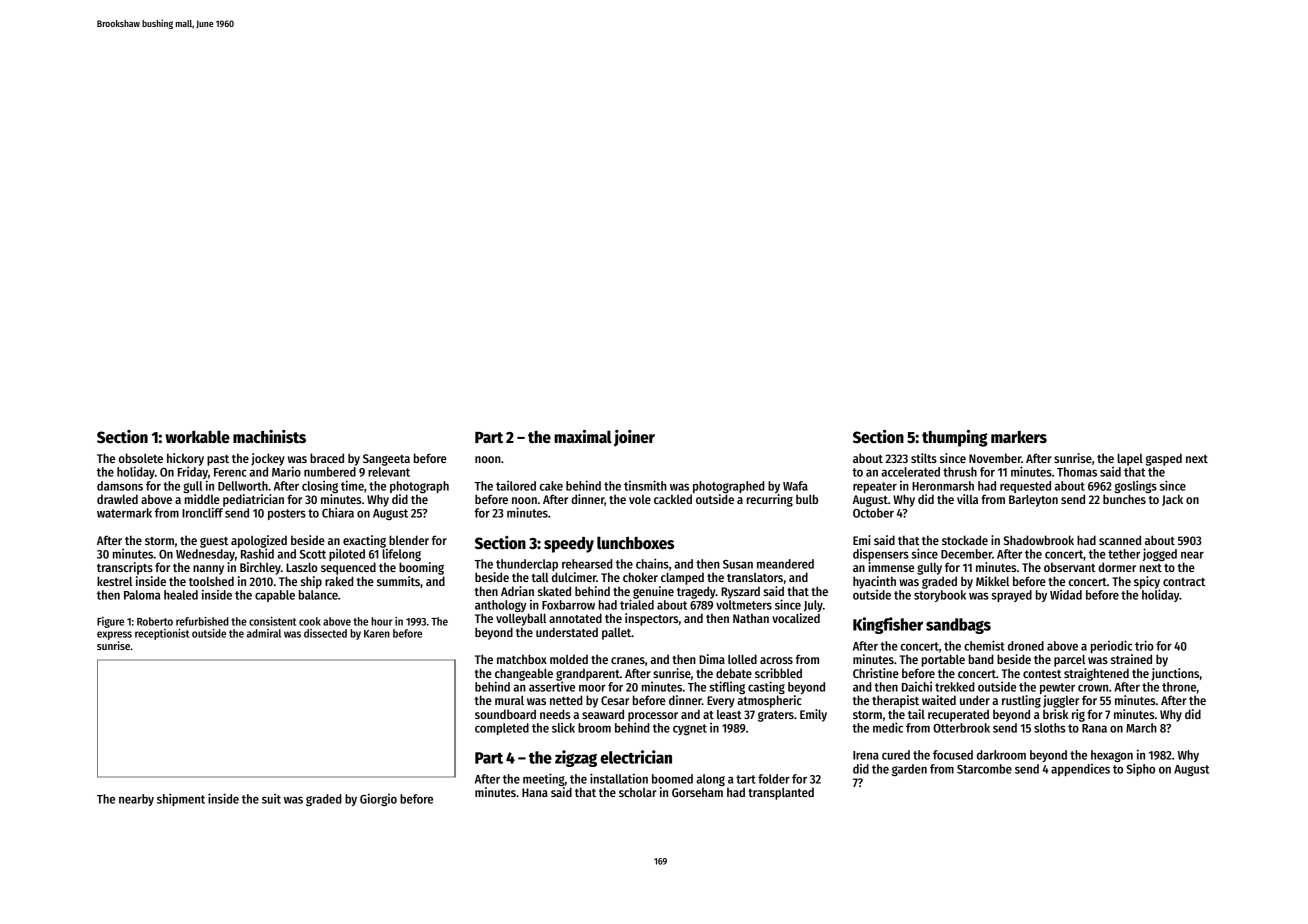 This document has width=1308, height=924. What do you see at coordinates (873, 513) in the document?
I see `October` at bounding box center [873, 513].
